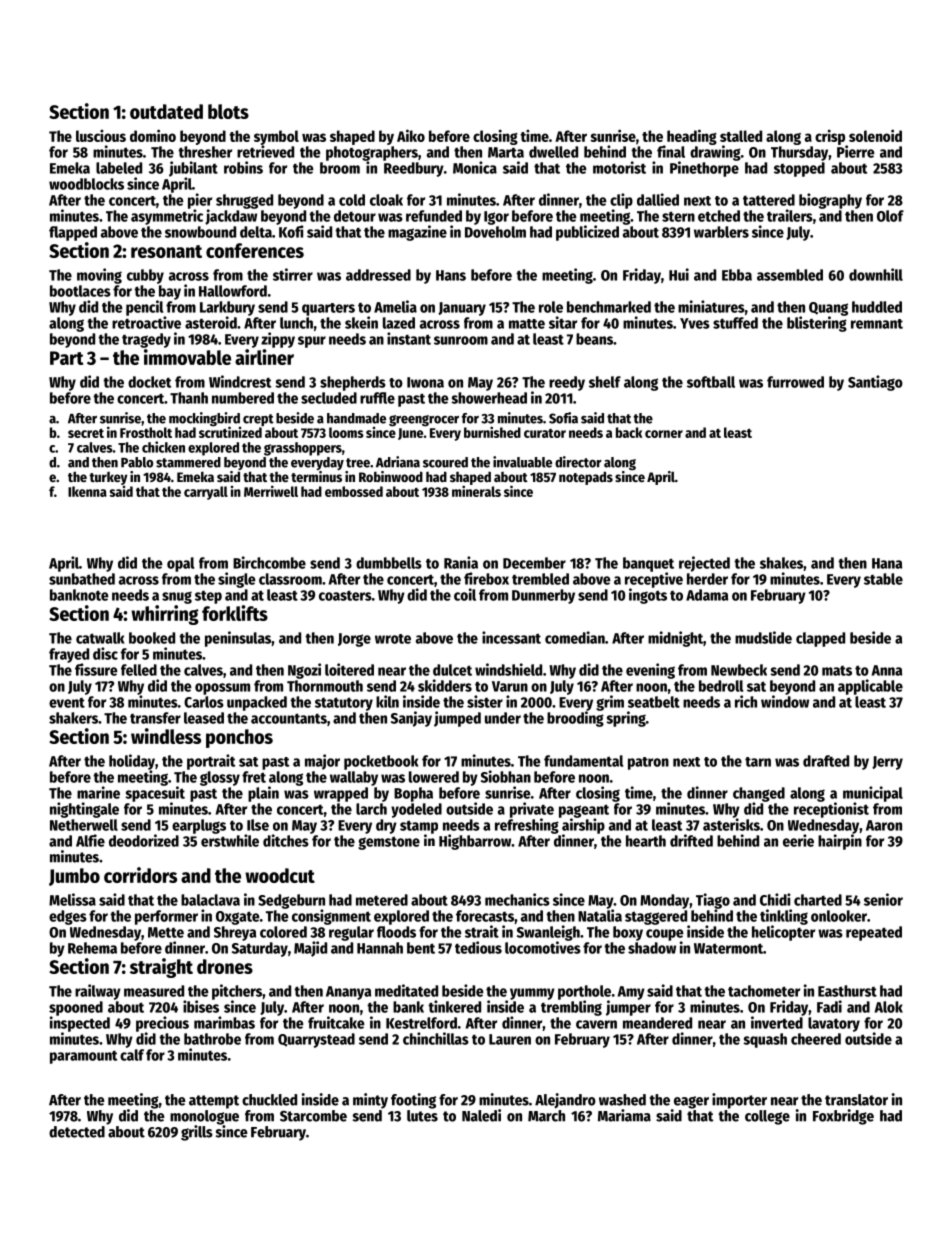  What do you see at coordinates (166, 111) in the page?
I see `outdated` at bounding box center [166, 111].
